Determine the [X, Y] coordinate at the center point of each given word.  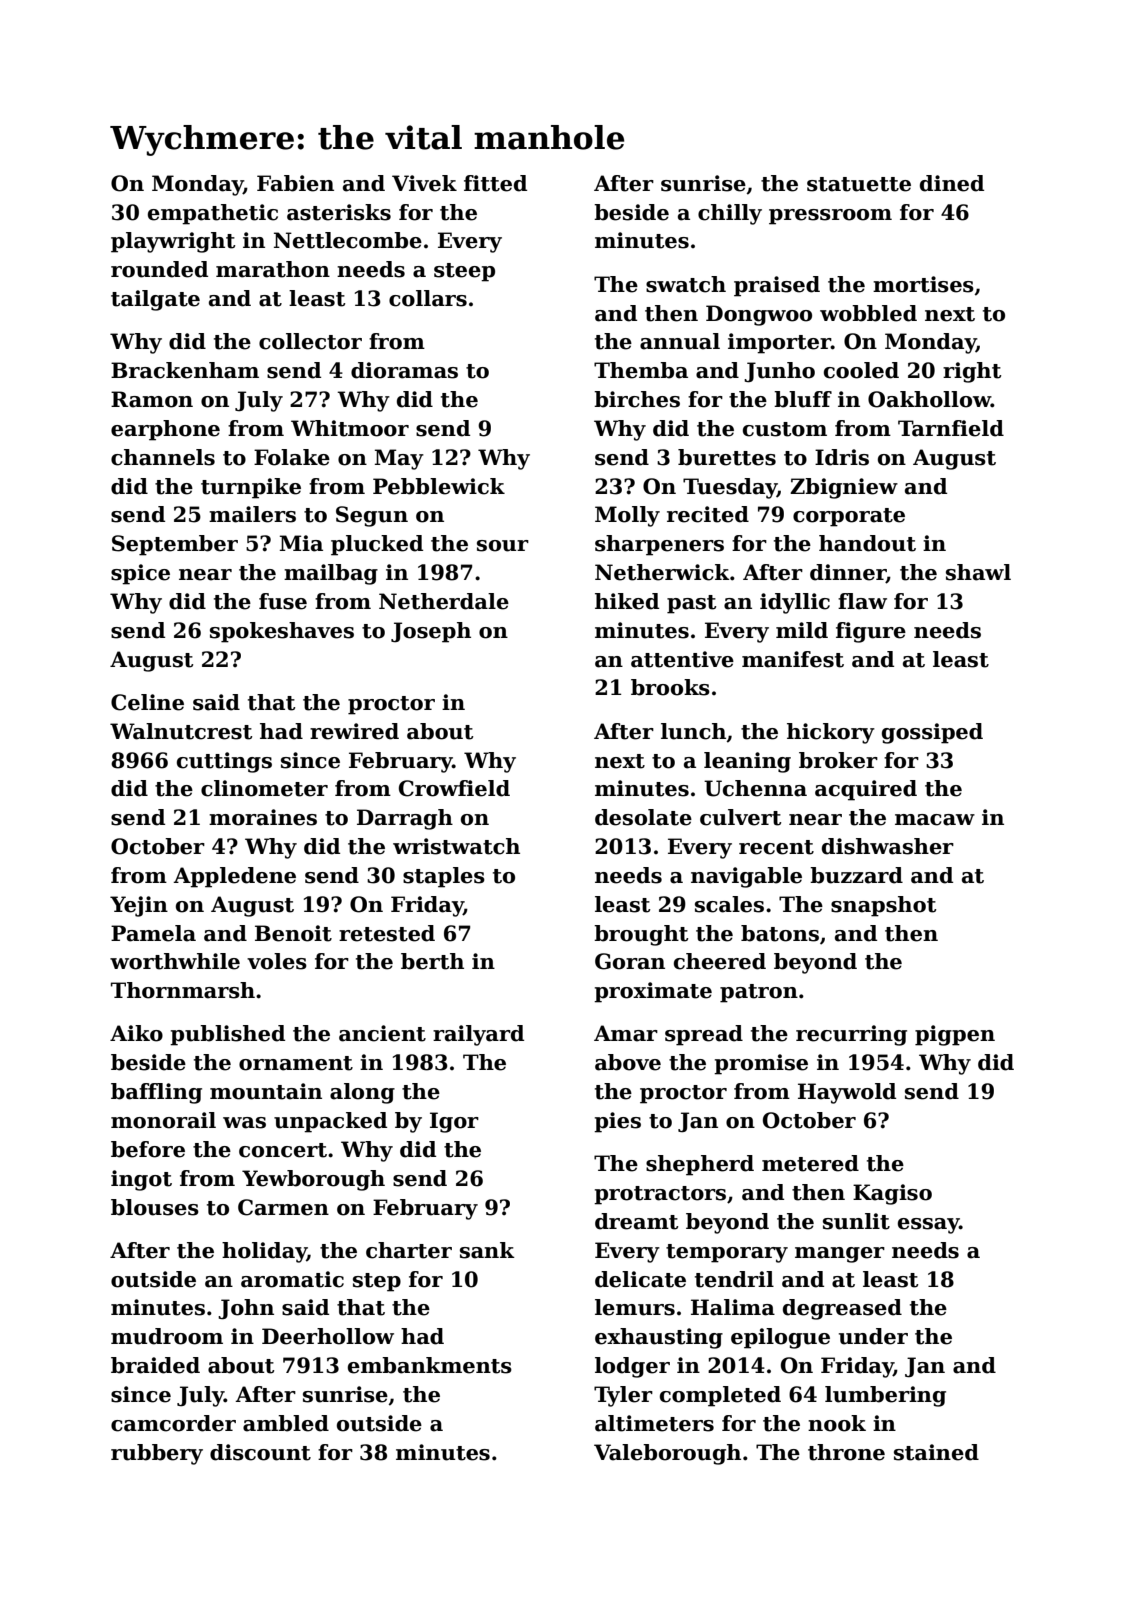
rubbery [157, 1454]
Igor [454, 1122]
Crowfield [454, 788]
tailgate [155, 300]
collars [428, 298]
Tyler [623, 1396]
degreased [842, 1309]
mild [802, 630]
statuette [859, 184]
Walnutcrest [181, 731]
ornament [296, 1063]
